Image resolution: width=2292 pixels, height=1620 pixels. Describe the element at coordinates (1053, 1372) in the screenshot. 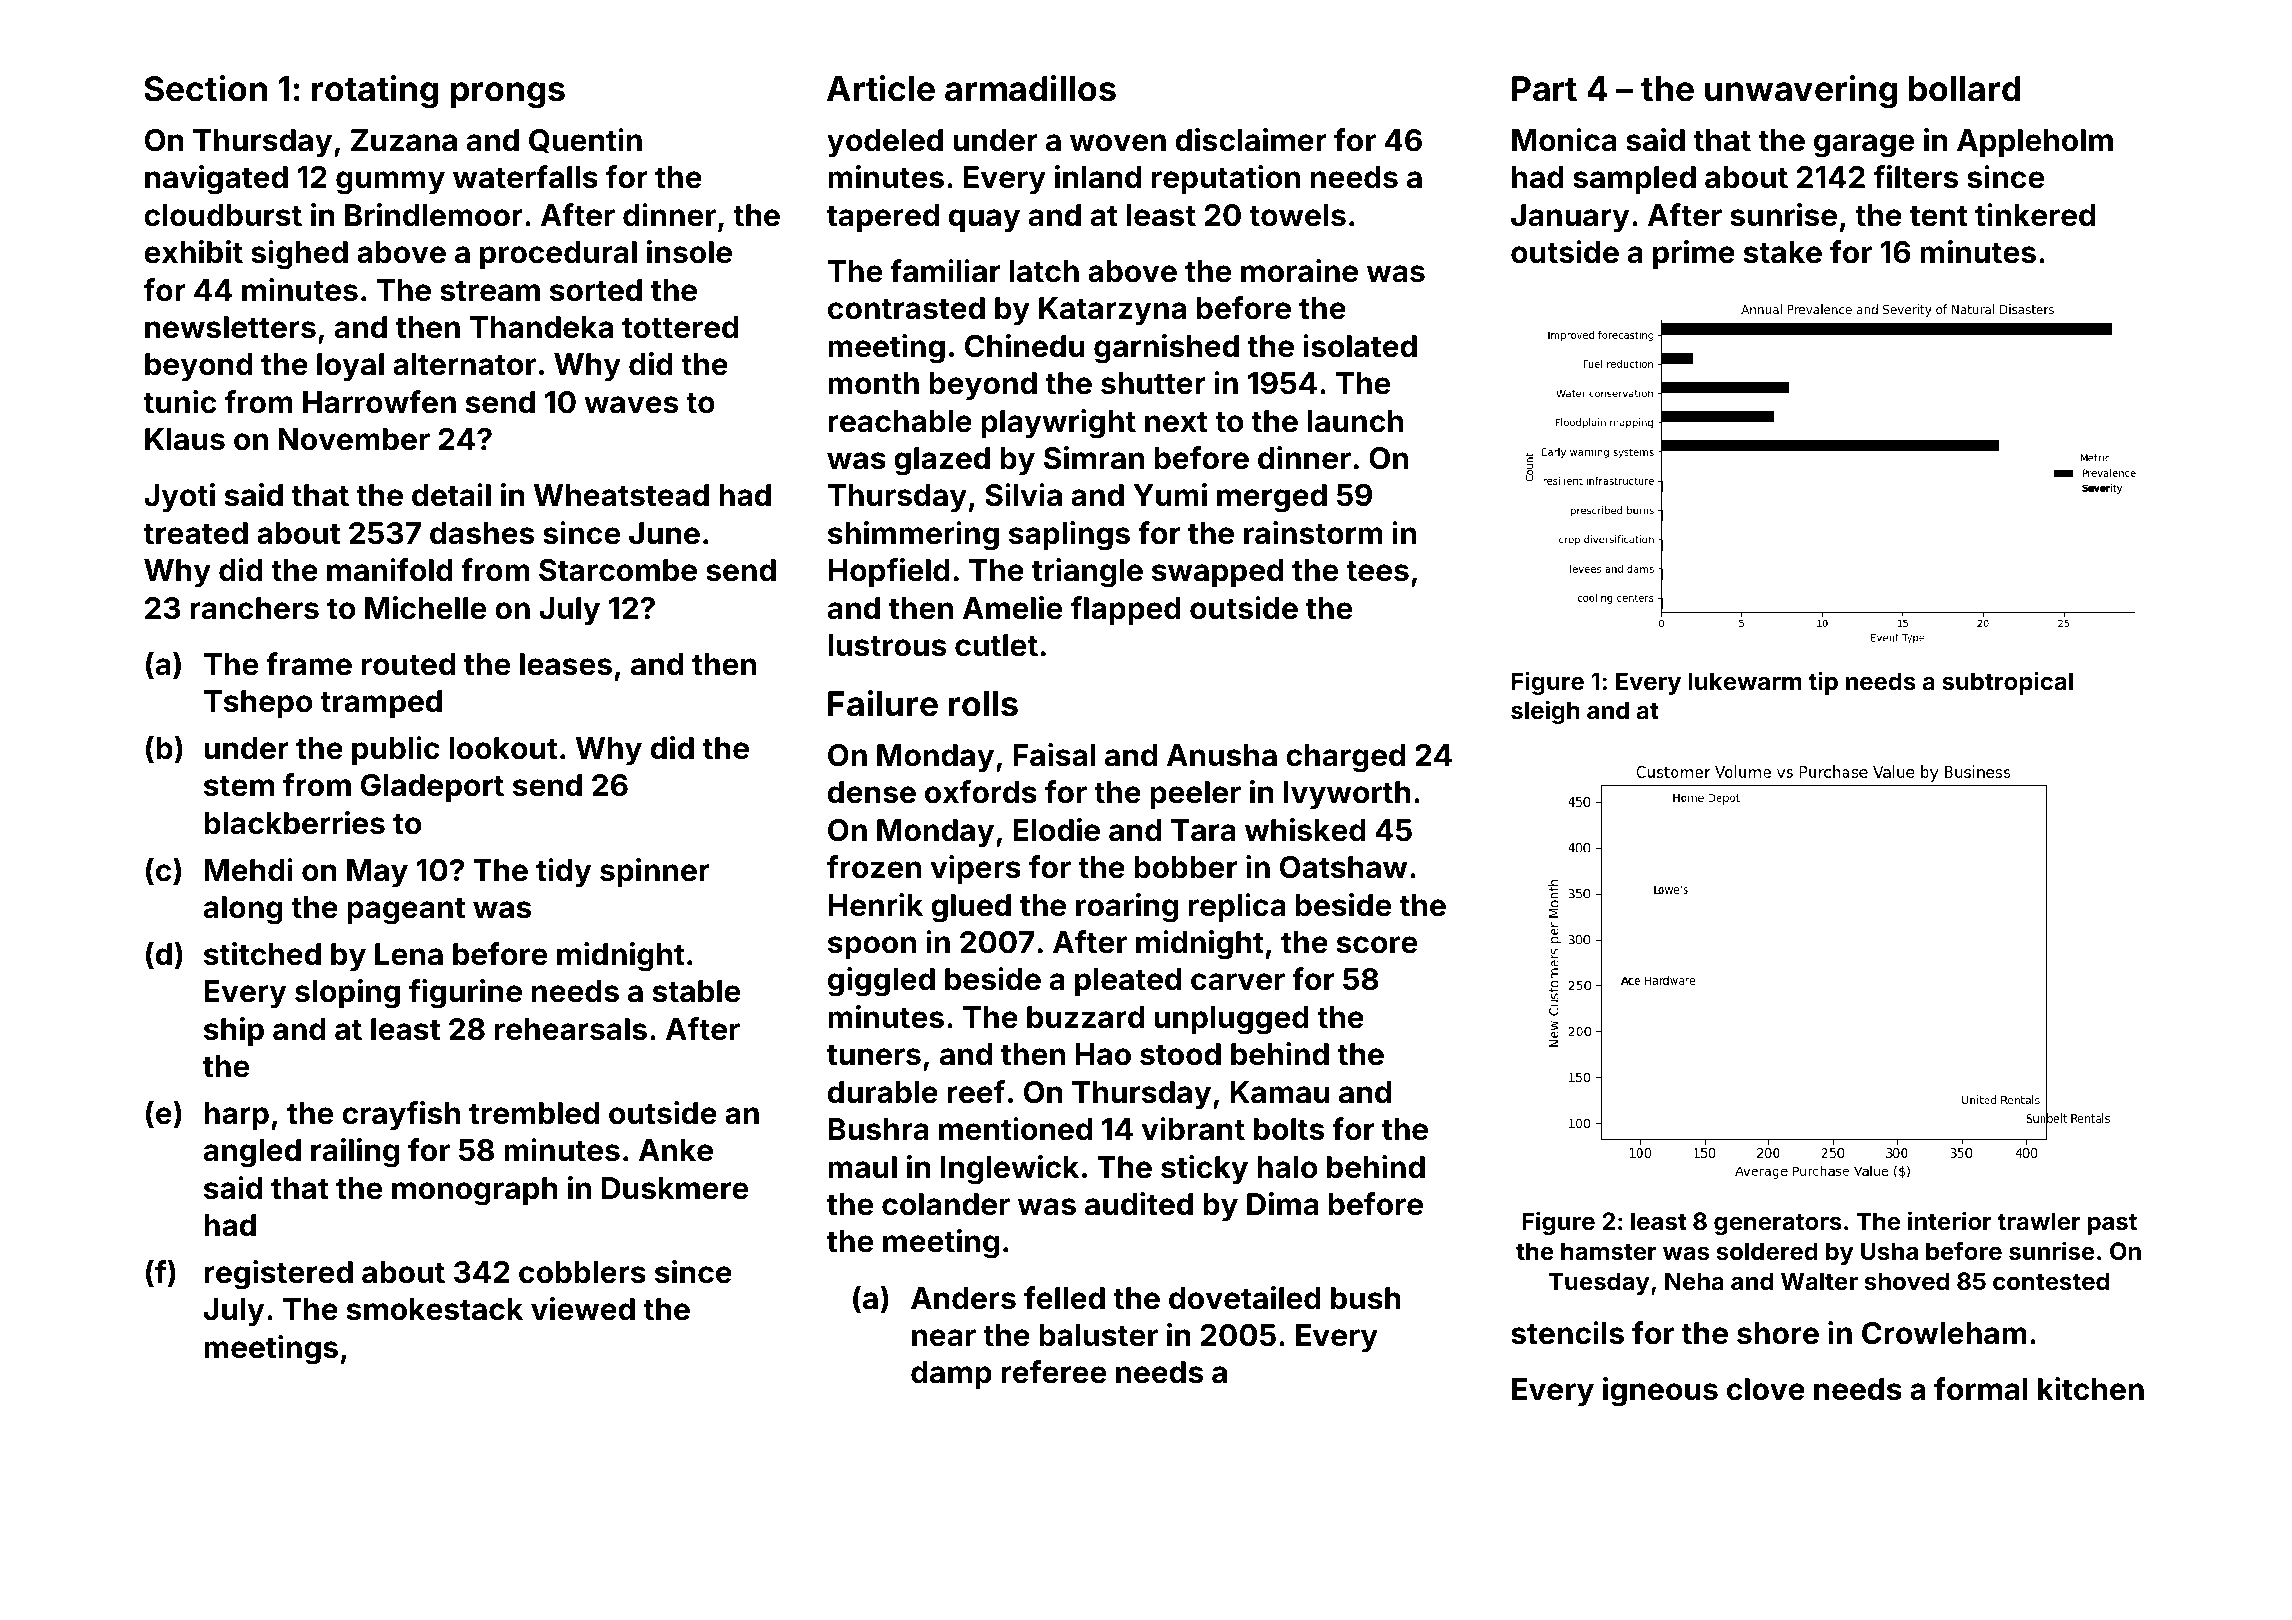

I see `referee` at that location.
